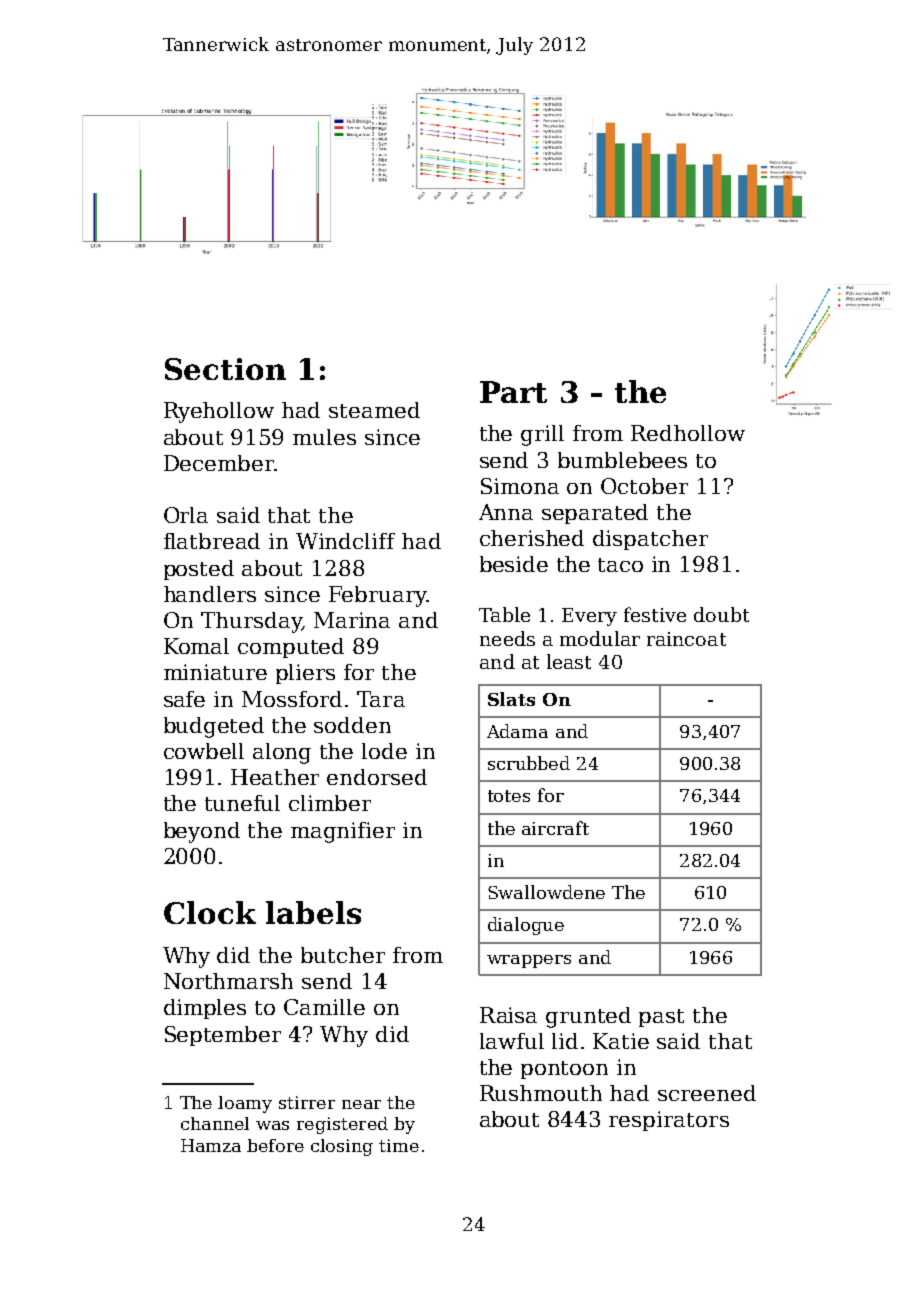 The height and width of the image is (1311, 924). What do you see at coordinates (686, 639) in the image?
I see `raincoat` at bounding box center [686, 639].
